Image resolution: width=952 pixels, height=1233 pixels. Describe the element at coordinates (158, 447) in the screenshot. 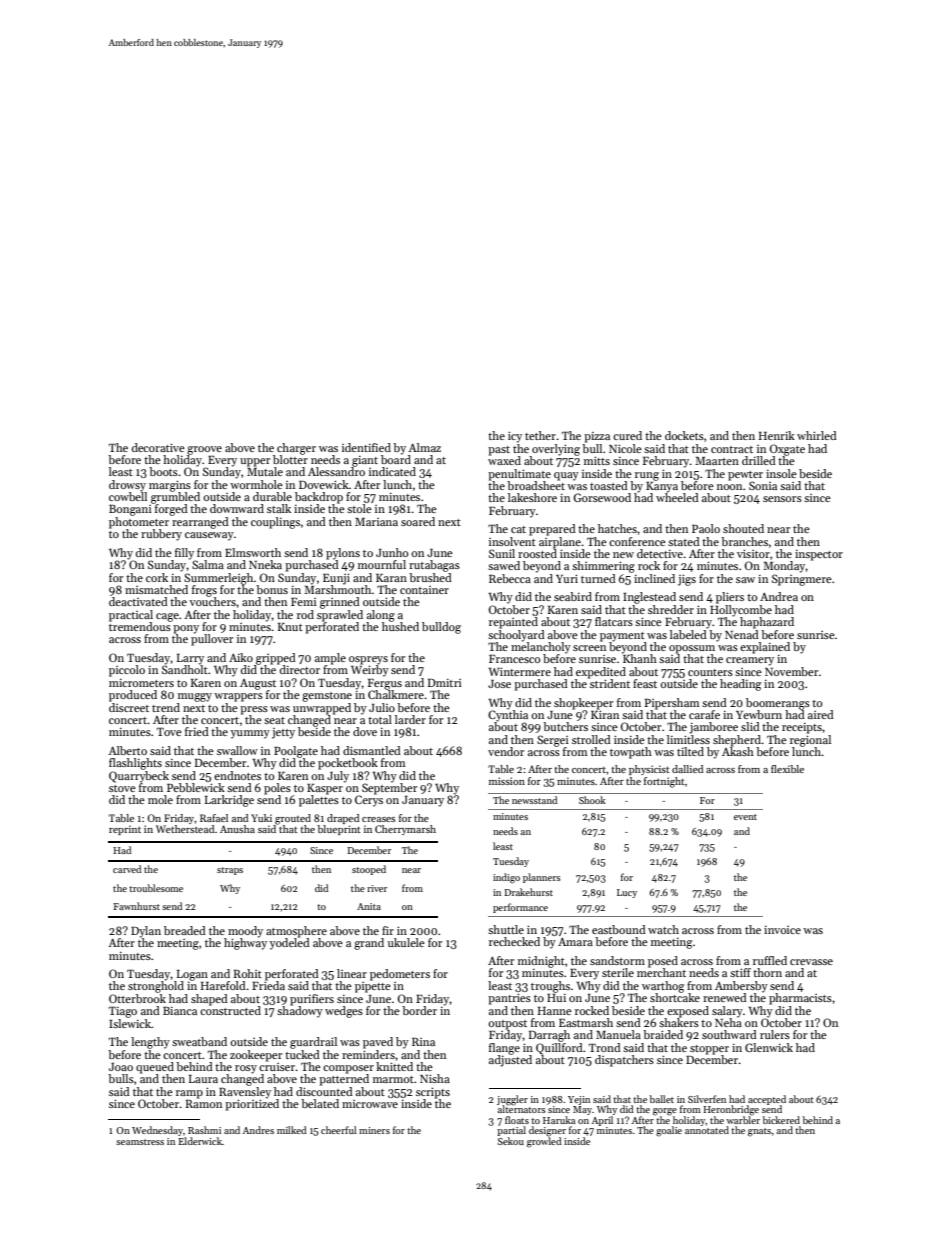

I see `decorative` at that location.
